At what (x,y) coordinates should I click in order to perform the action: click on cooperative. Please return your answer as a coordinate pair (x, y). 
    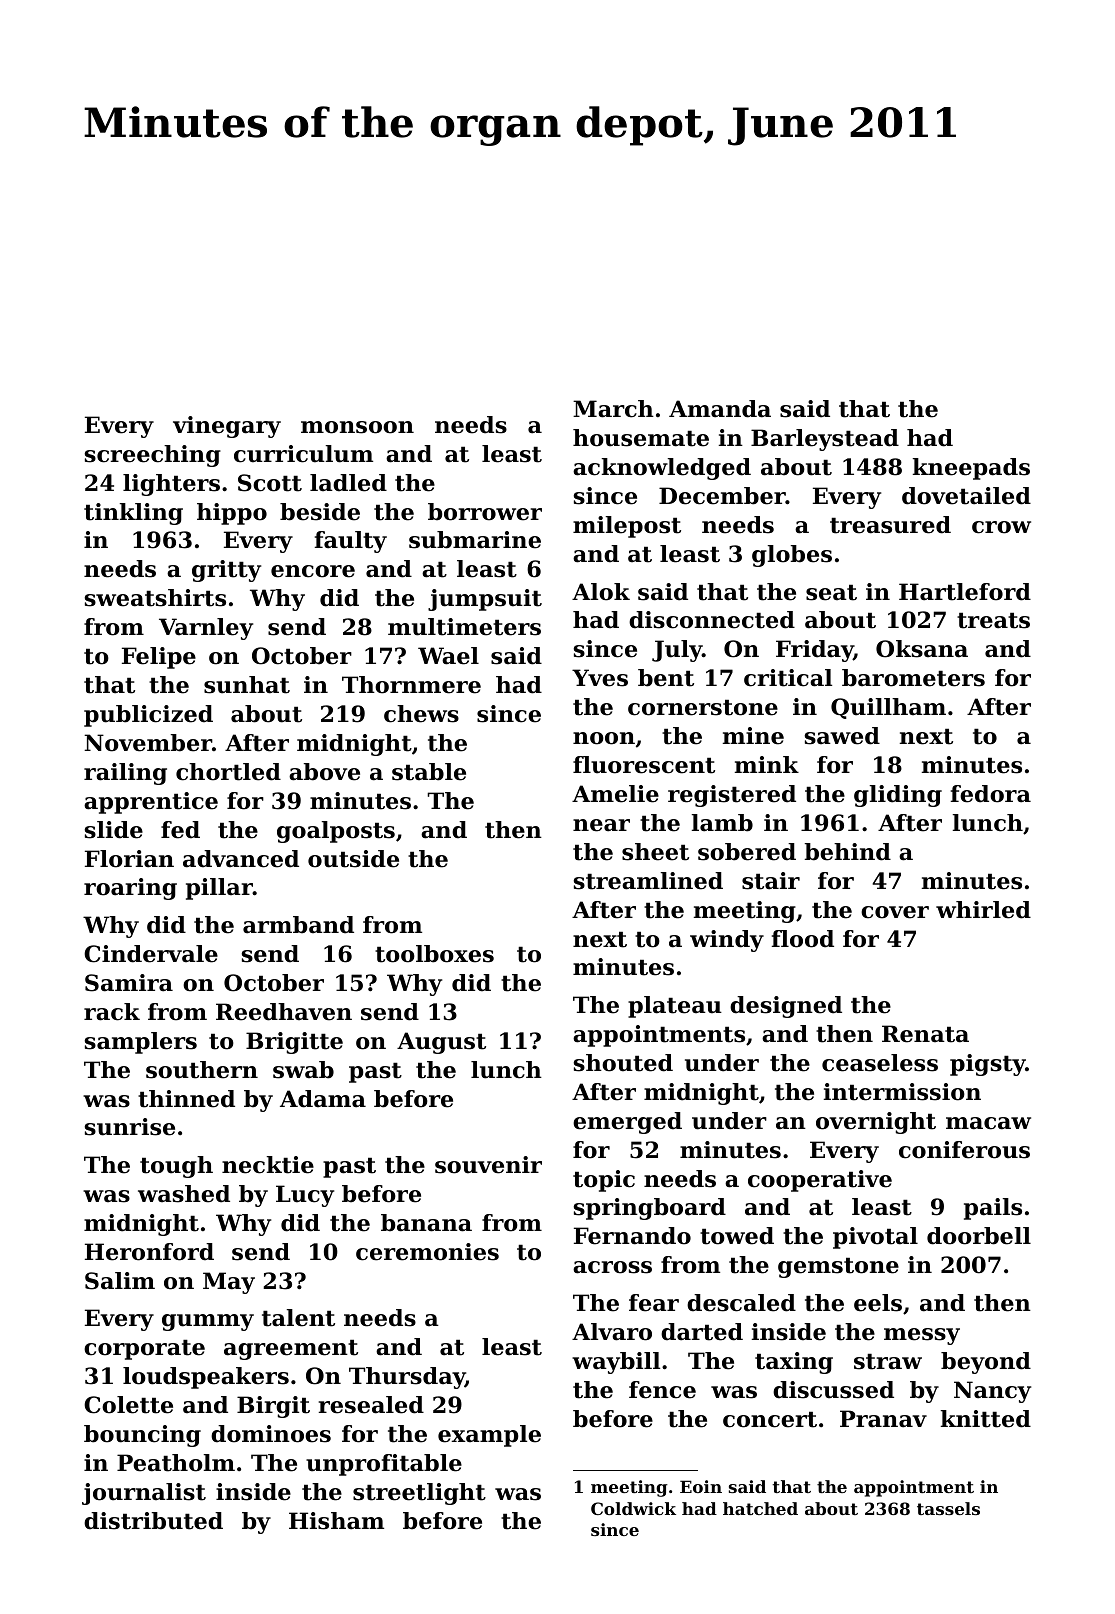
    Looking at the image, I should click on (820, 1181).
